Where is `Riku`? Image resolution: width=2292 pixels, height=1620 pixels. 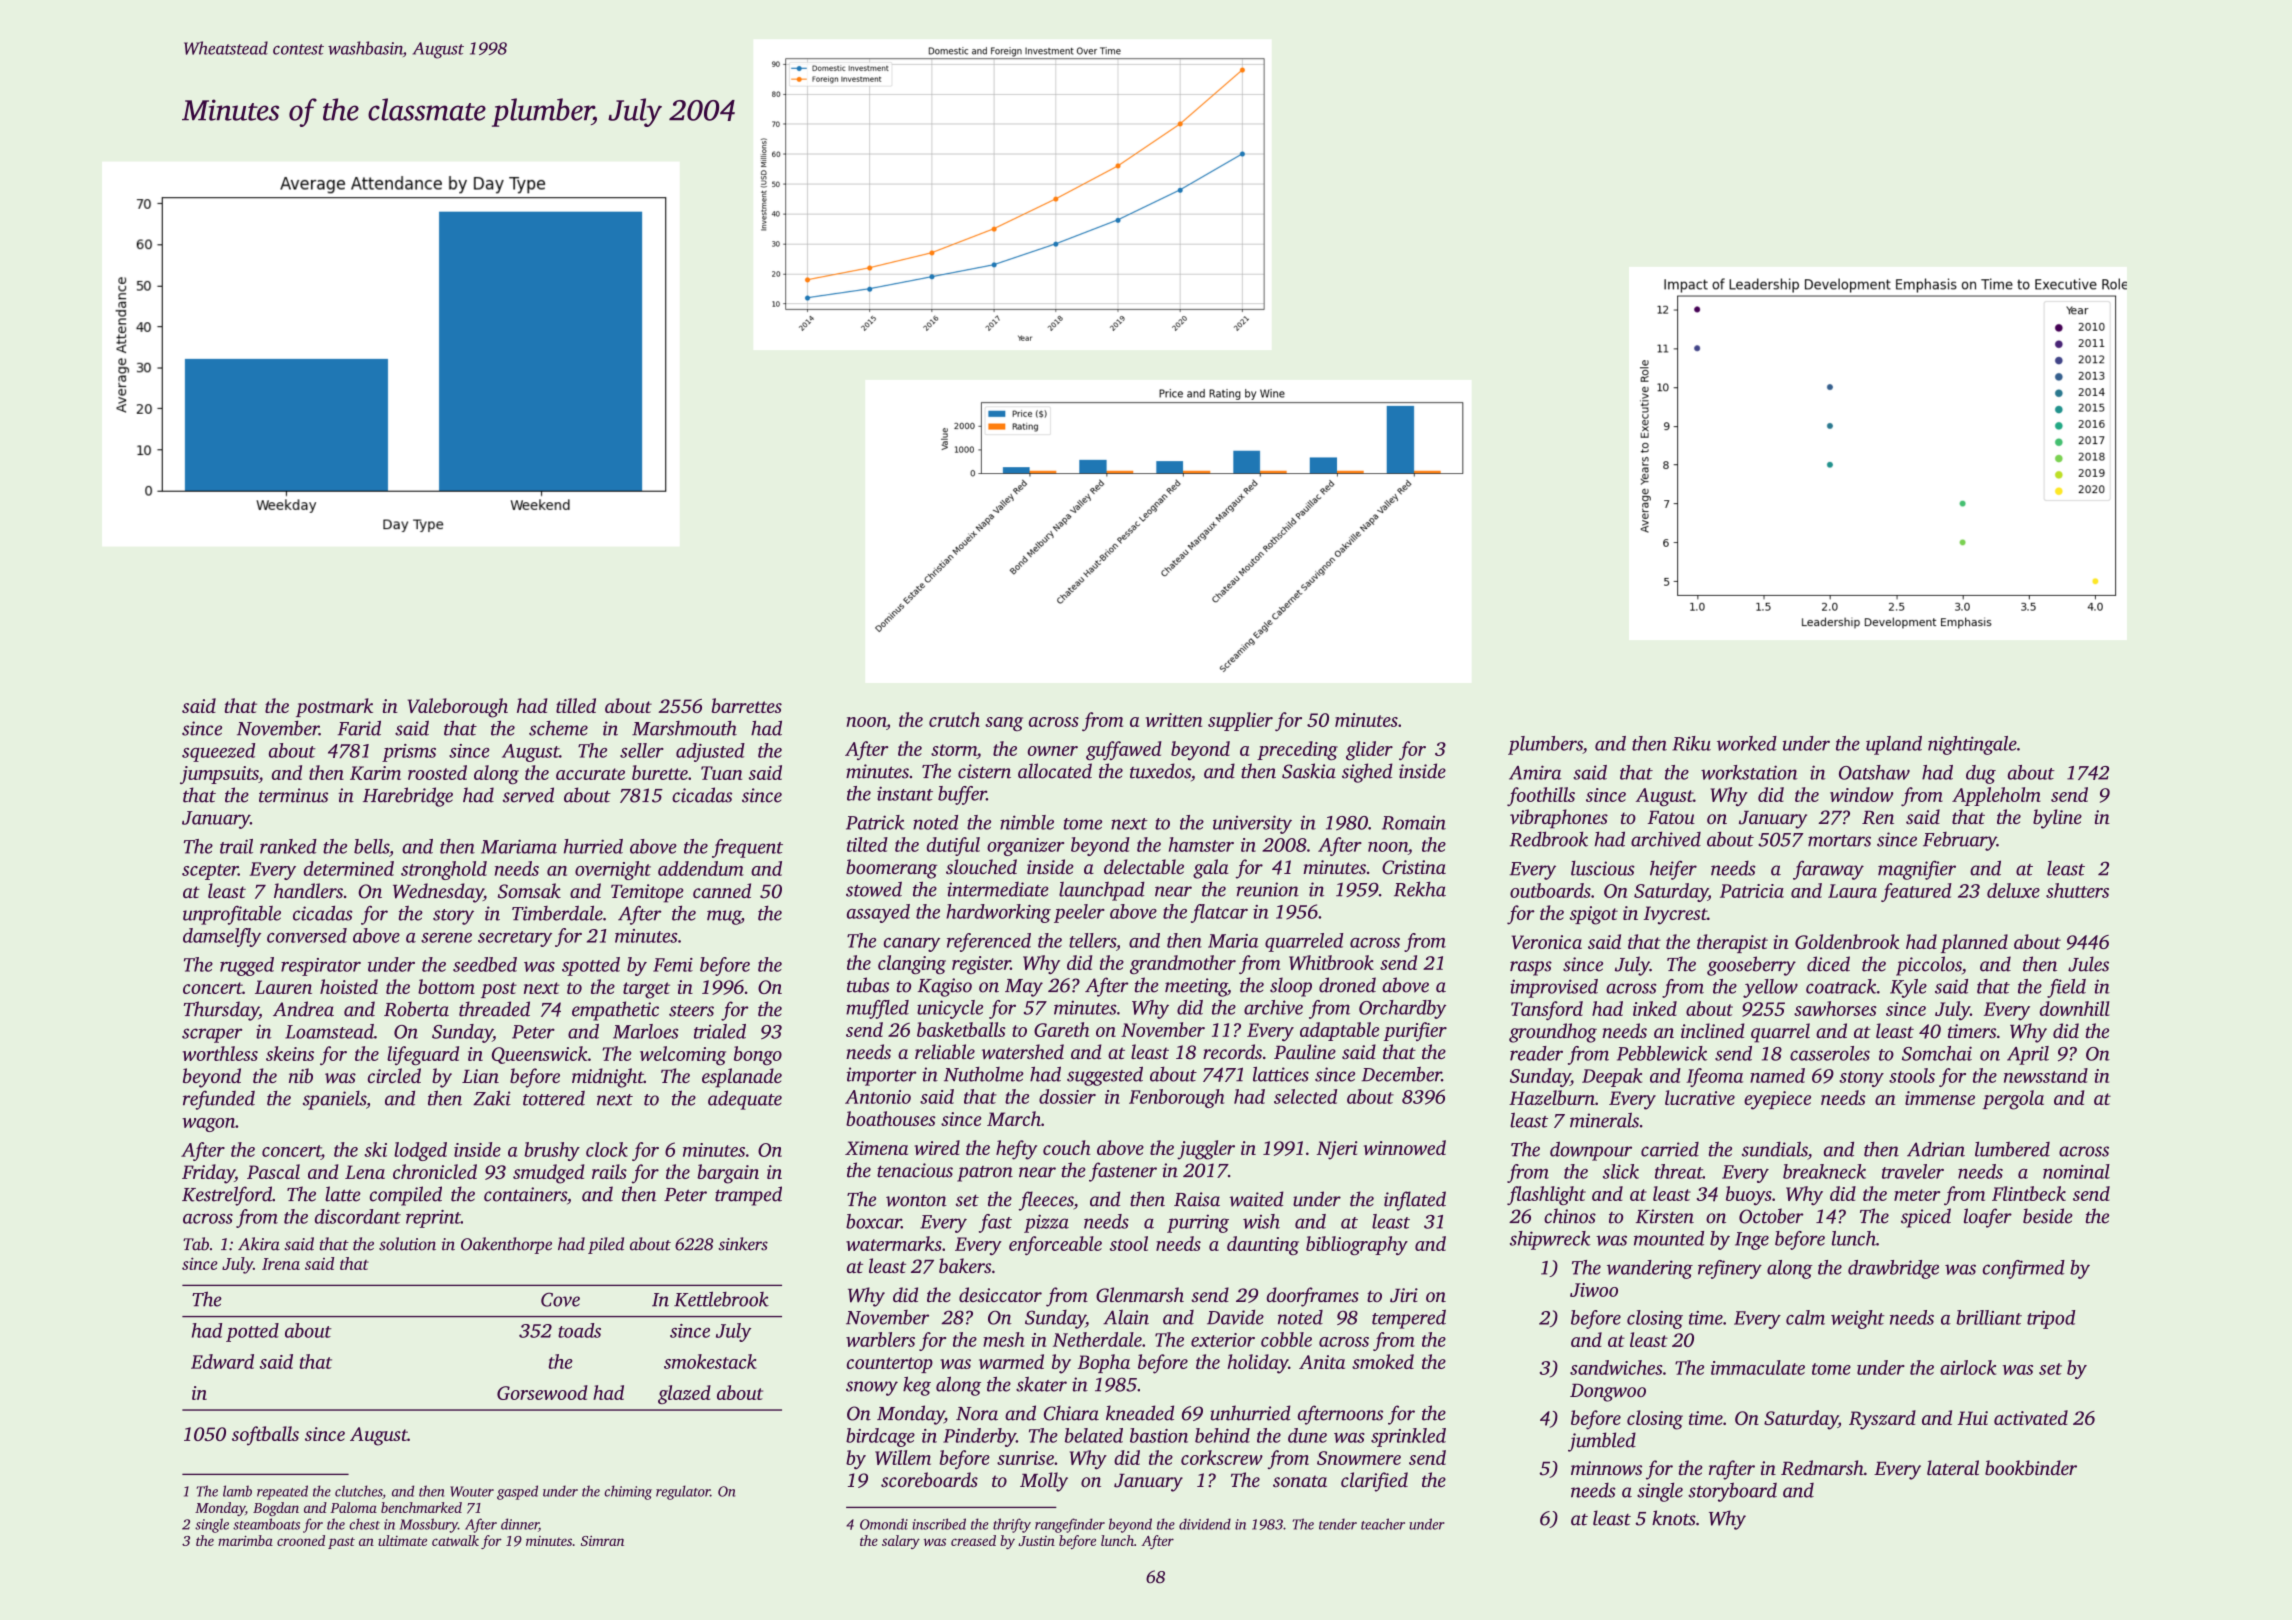 Riku is located at coordinates (1691, 743).
